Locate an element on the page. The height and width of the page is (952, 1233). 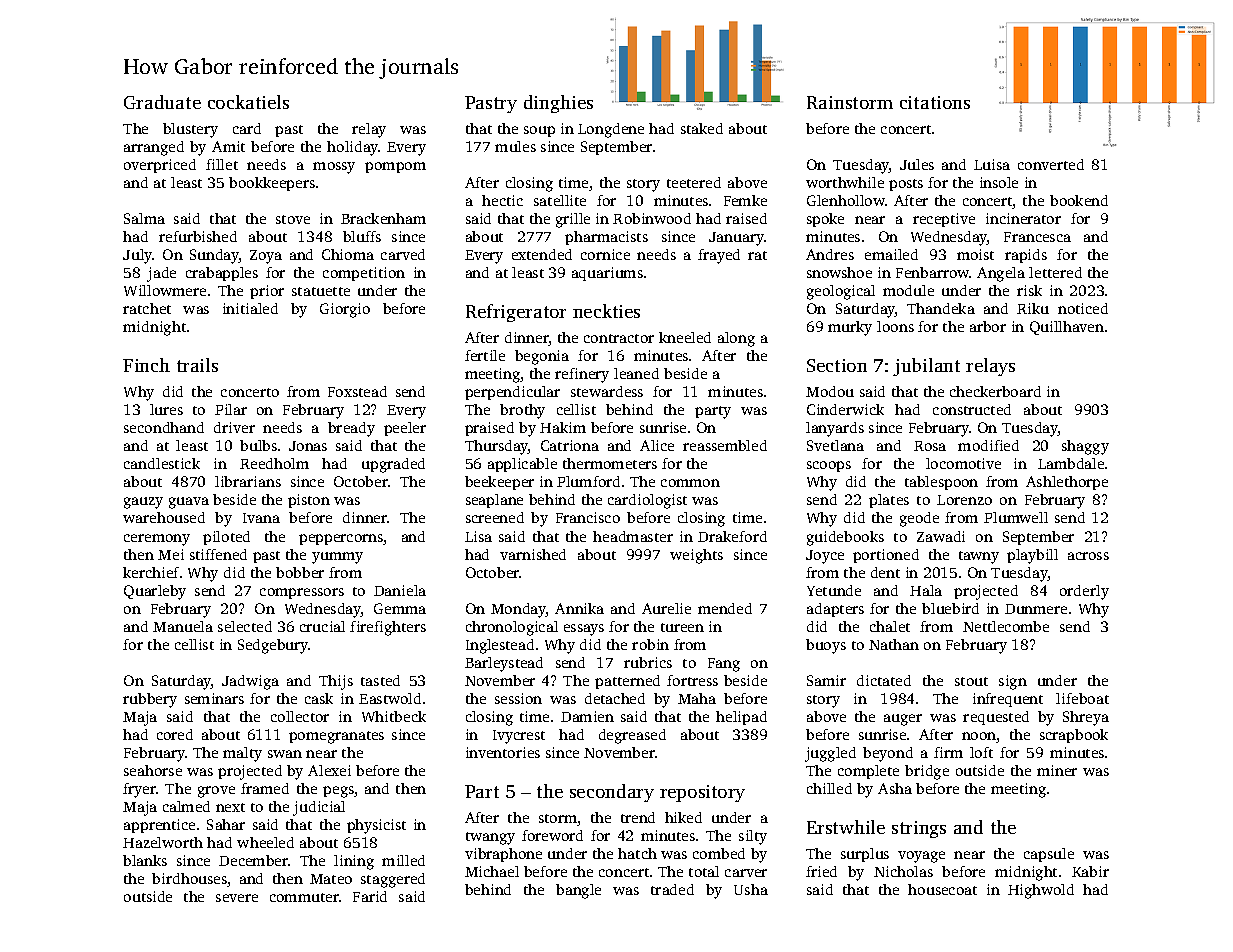
varnished is located at coordinates (533, 554).
